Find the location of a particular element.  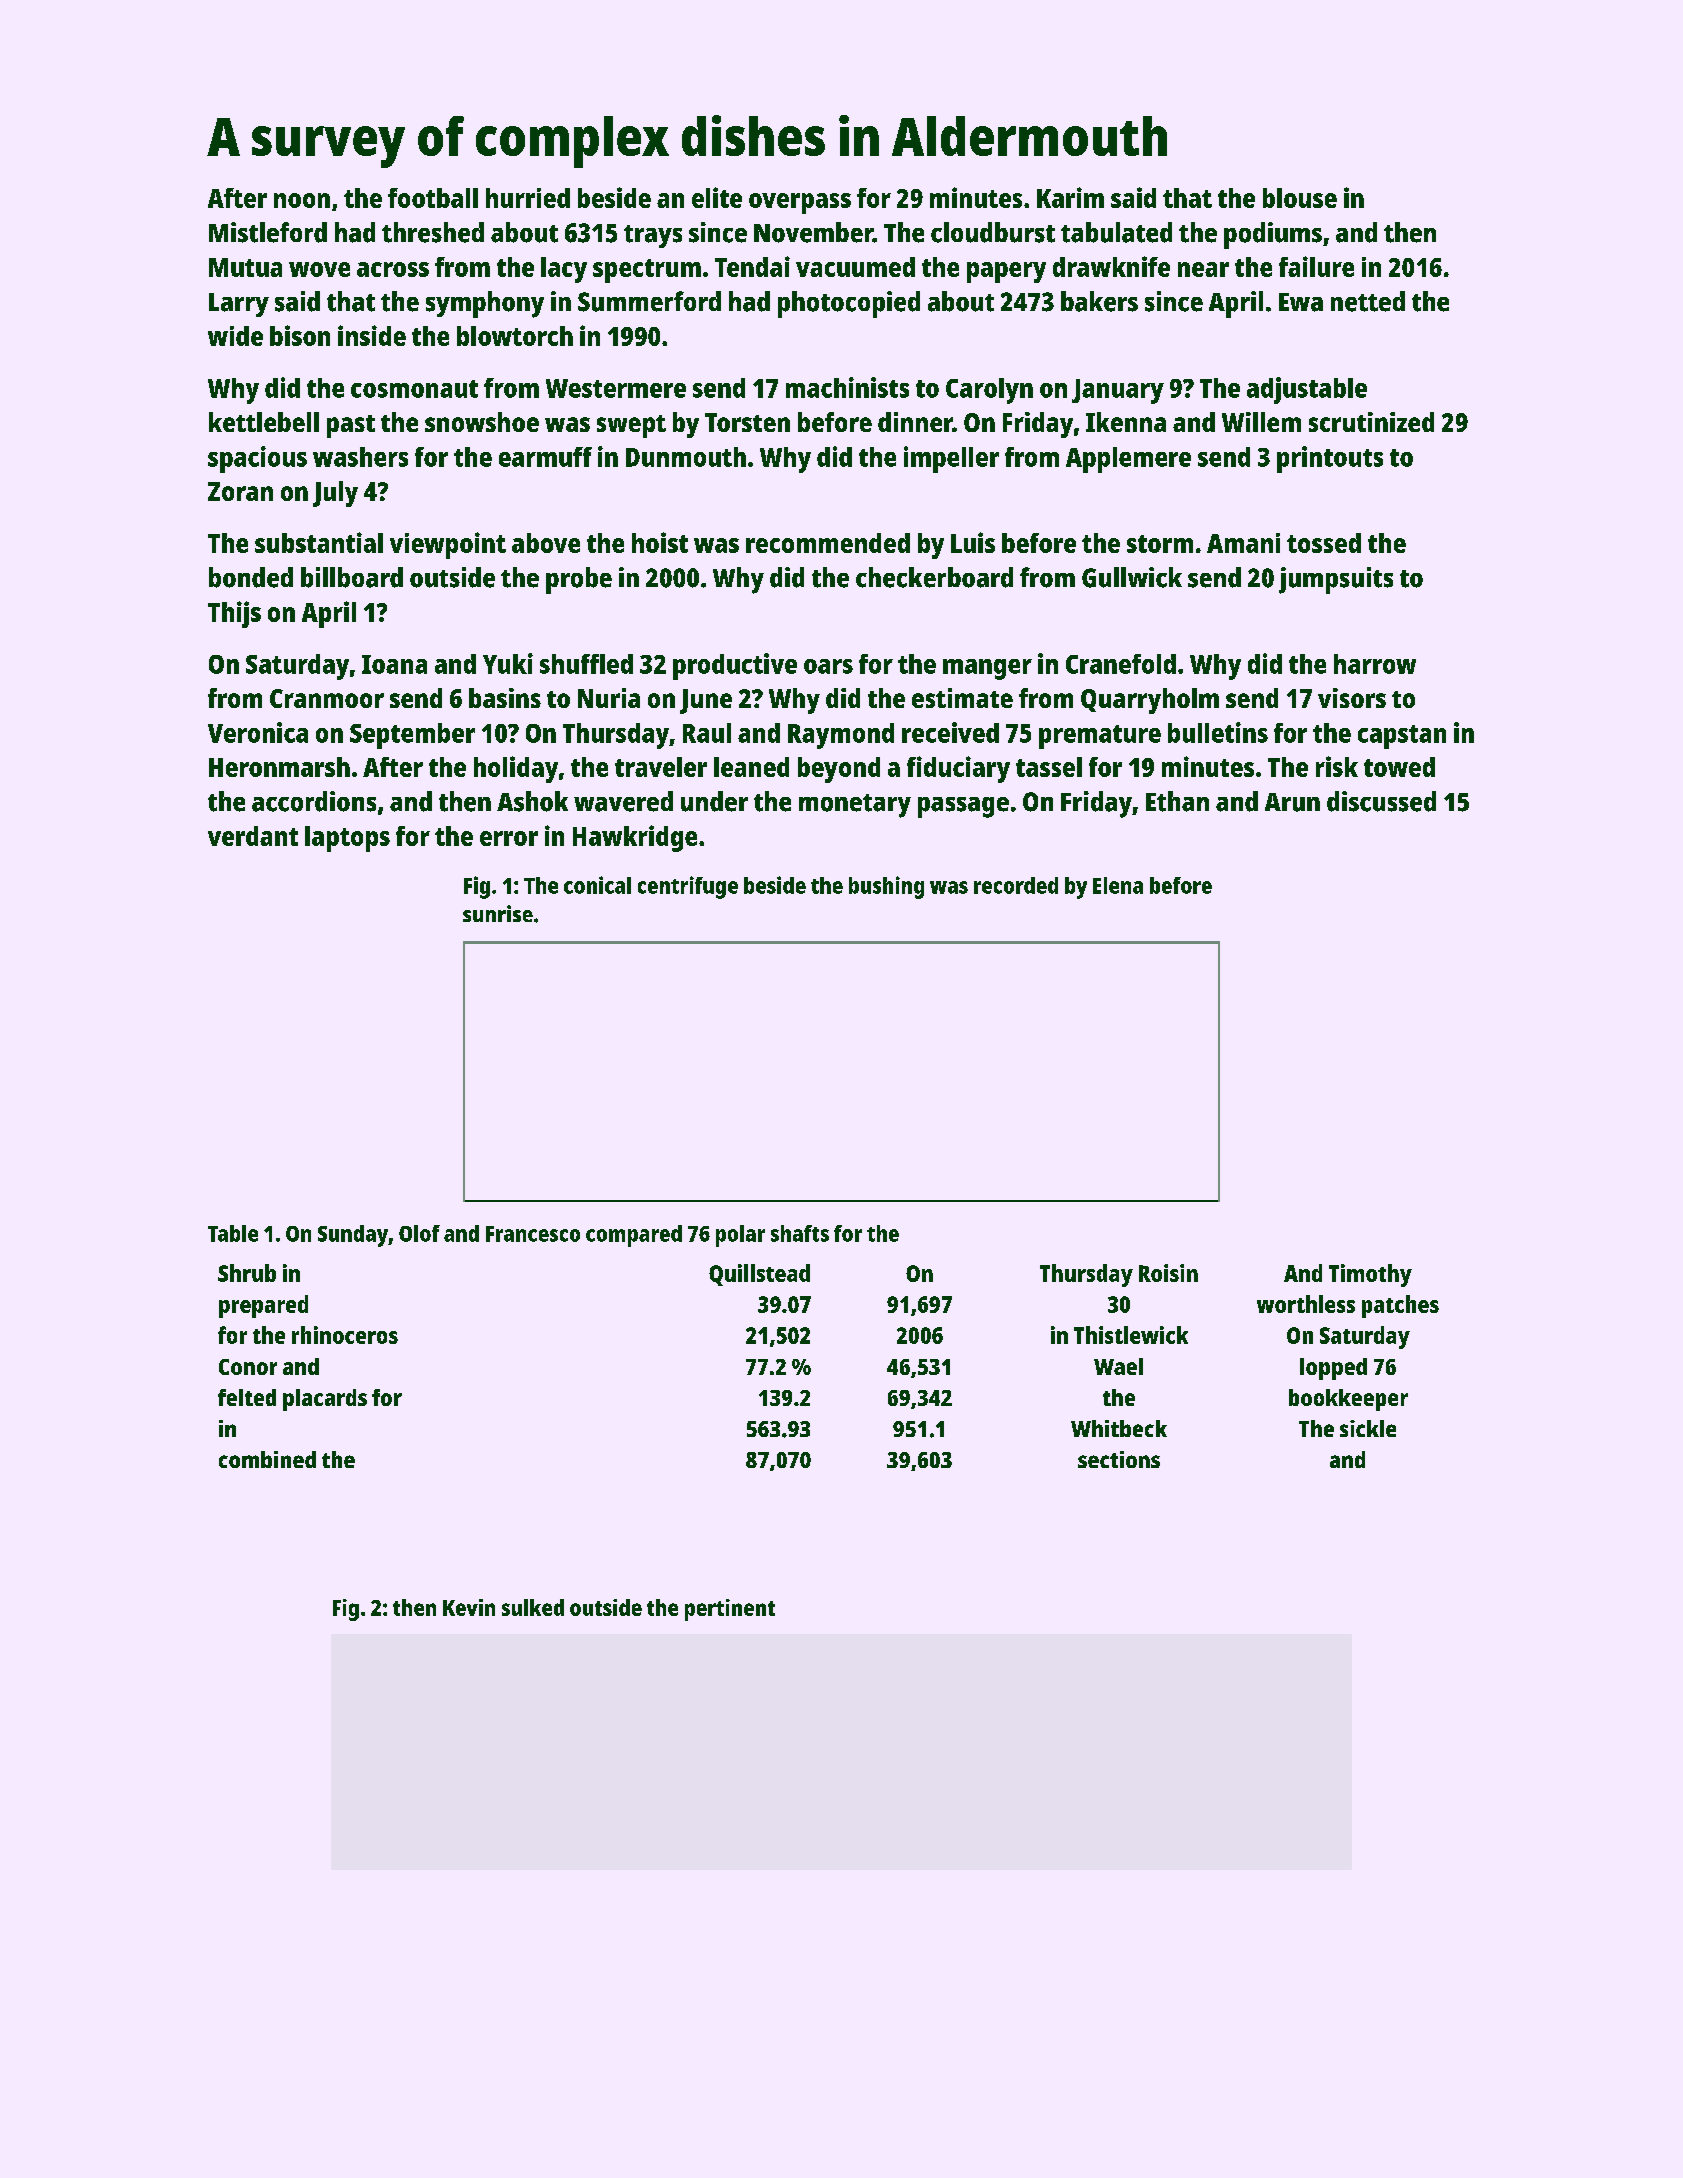

printouts is located at coordinates (1330, 459).
